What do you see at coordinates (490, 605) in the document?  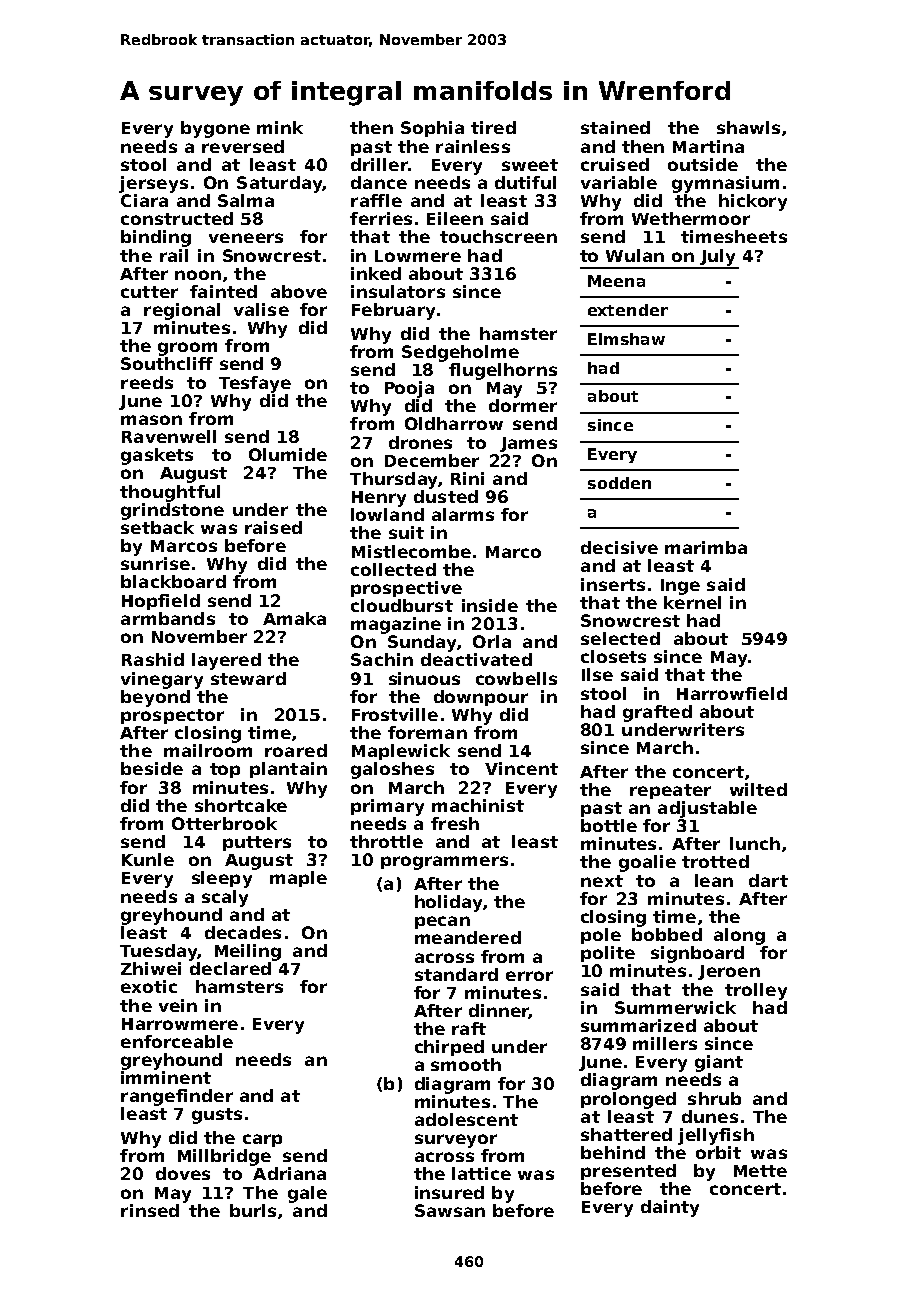 I see `inside` at bounding box center [490, 605].
